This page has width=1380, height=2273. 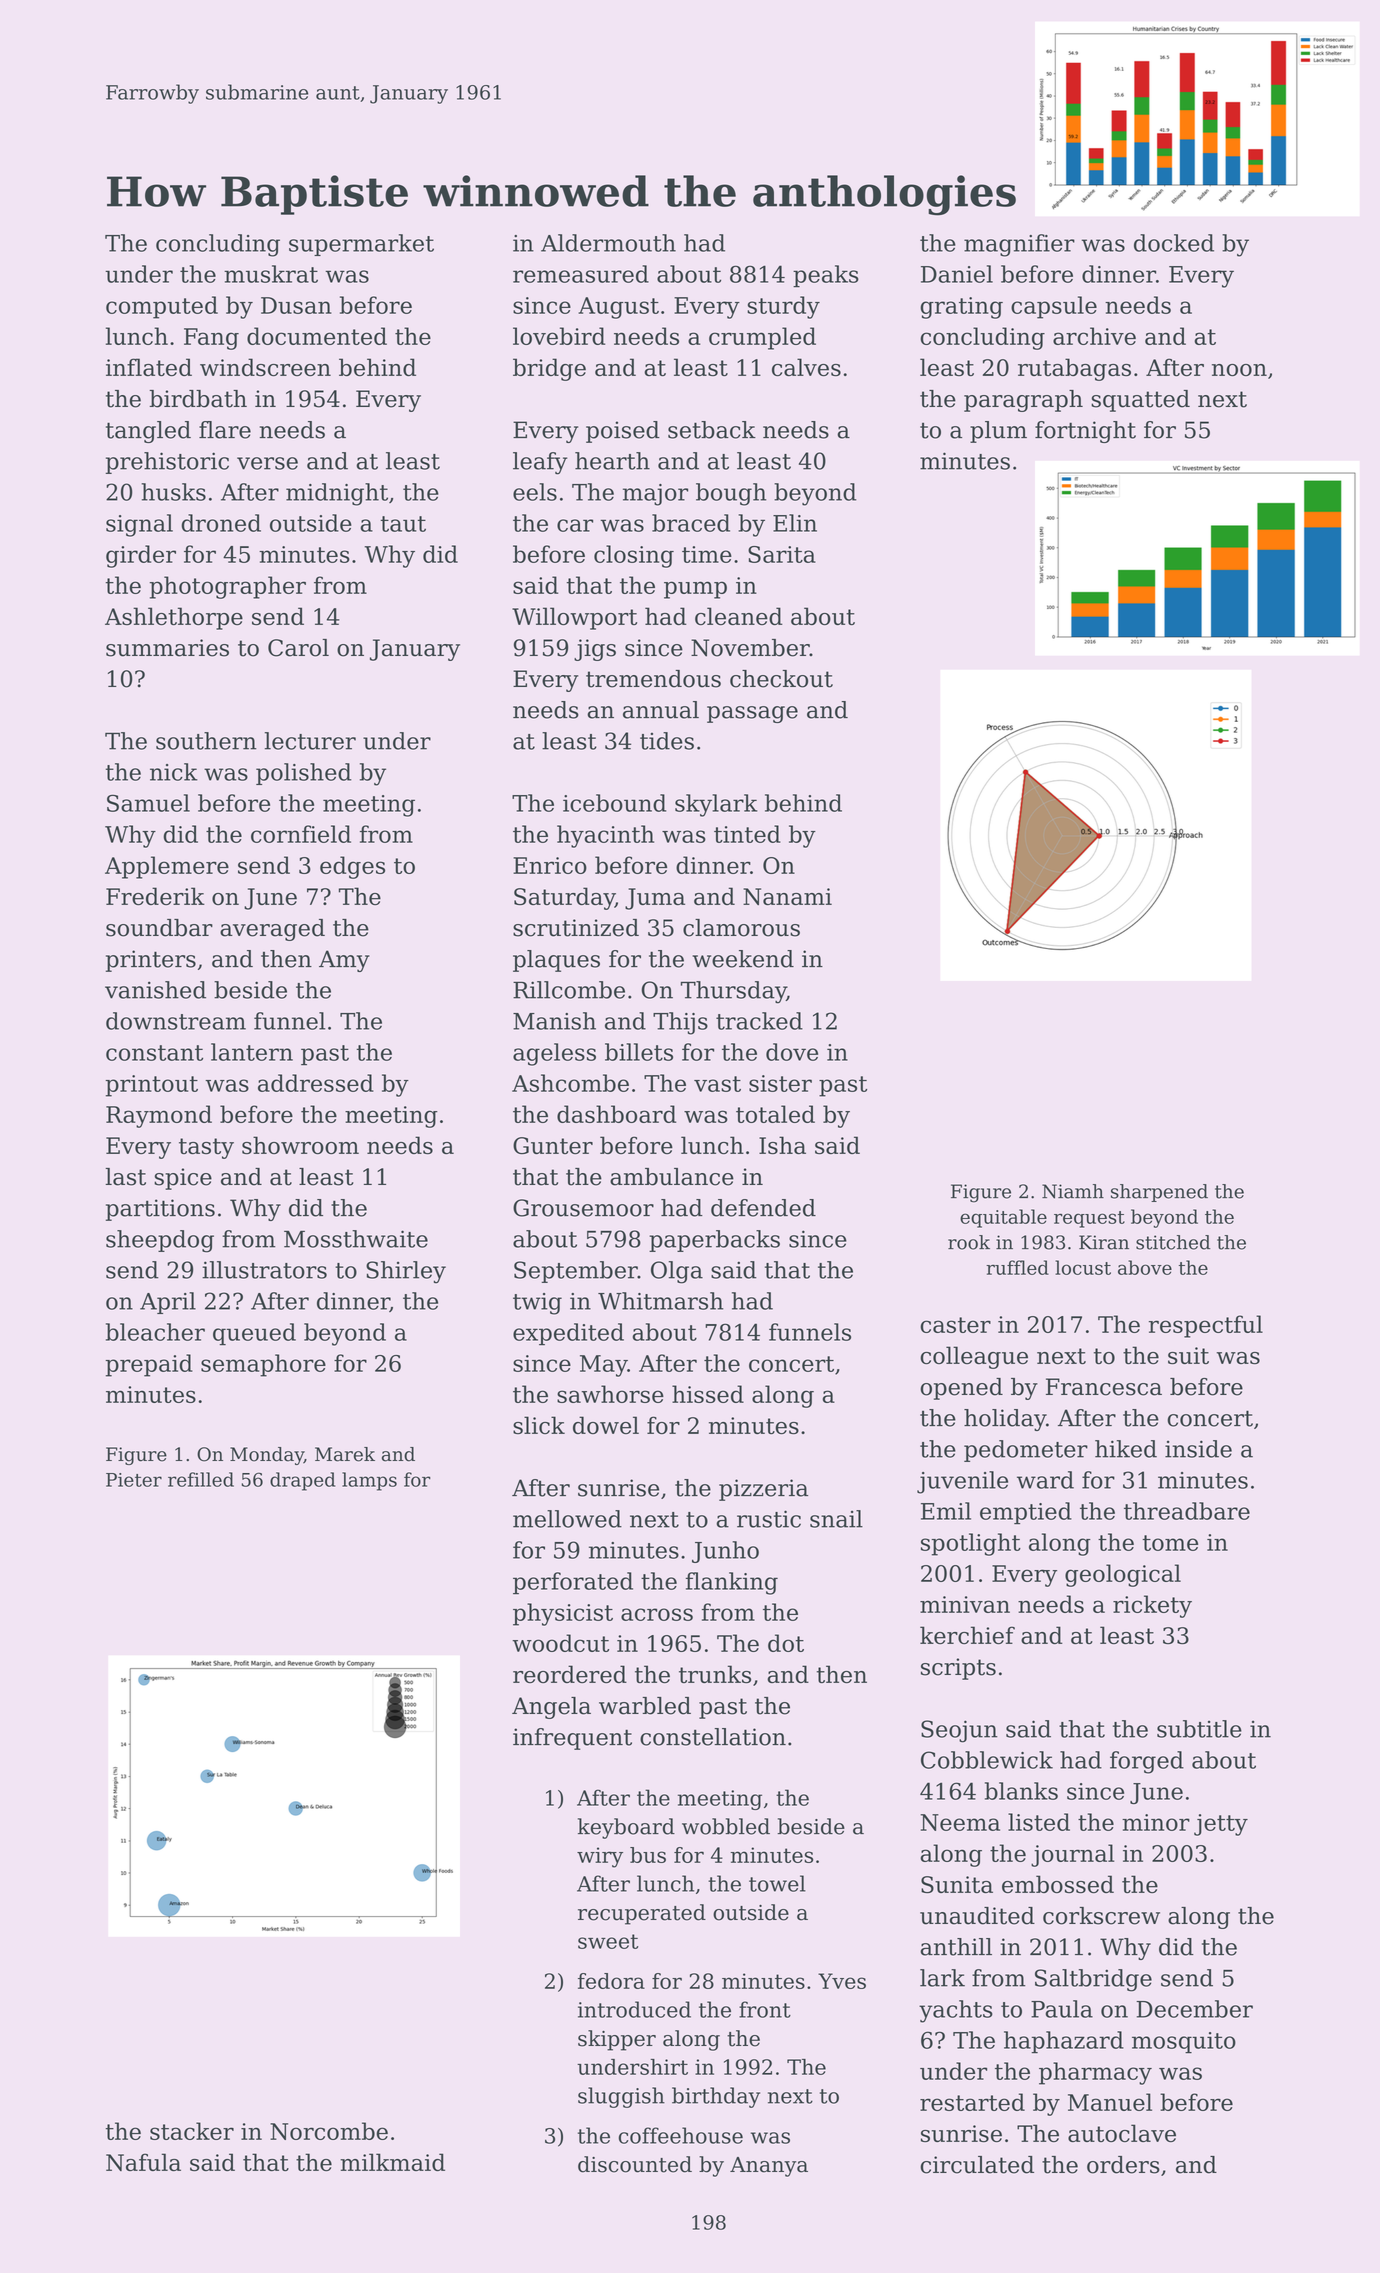 I want to click on tinted, so click(x=747, y=834).
